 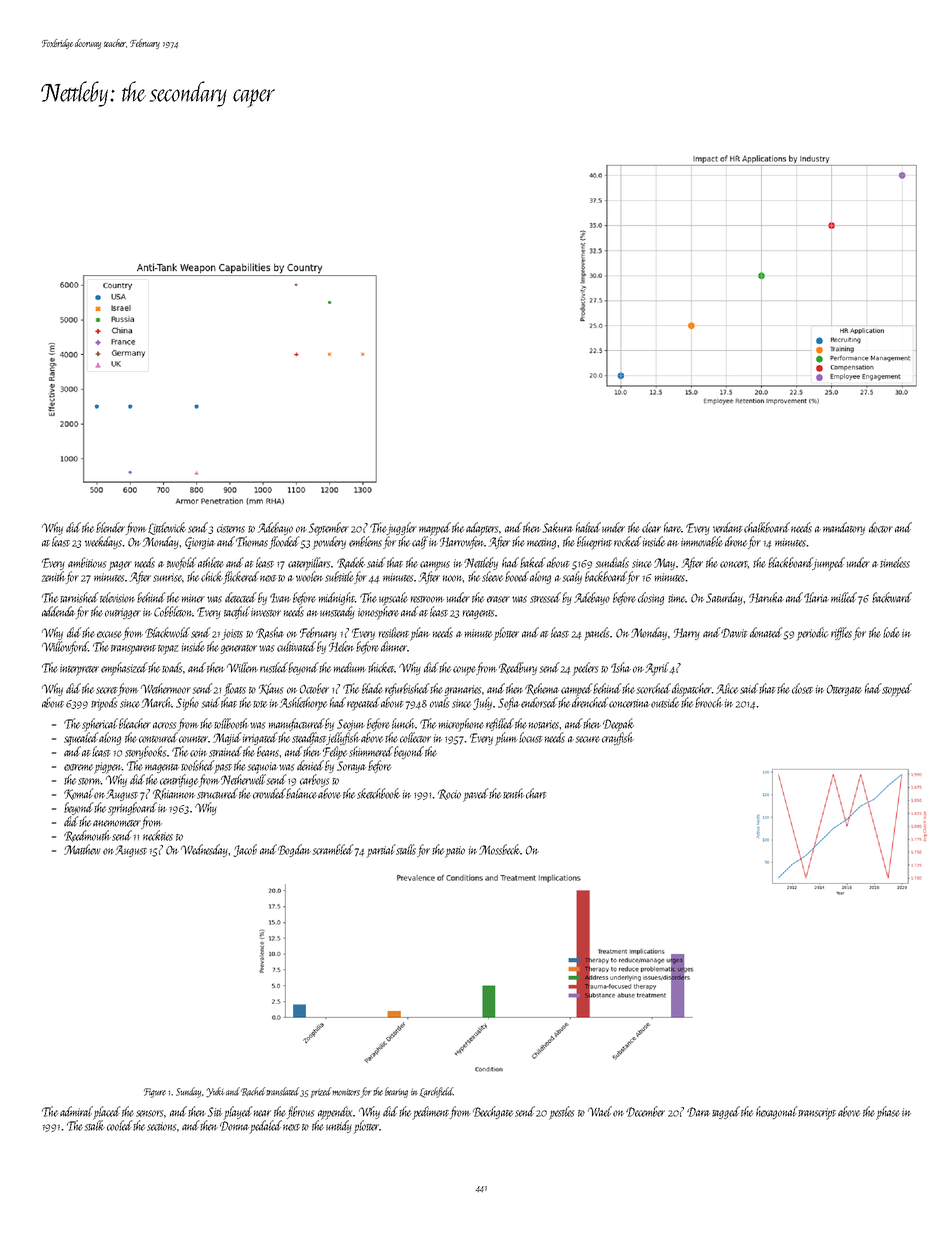 I want to click on Wael, so click(x=600, y=1111).
